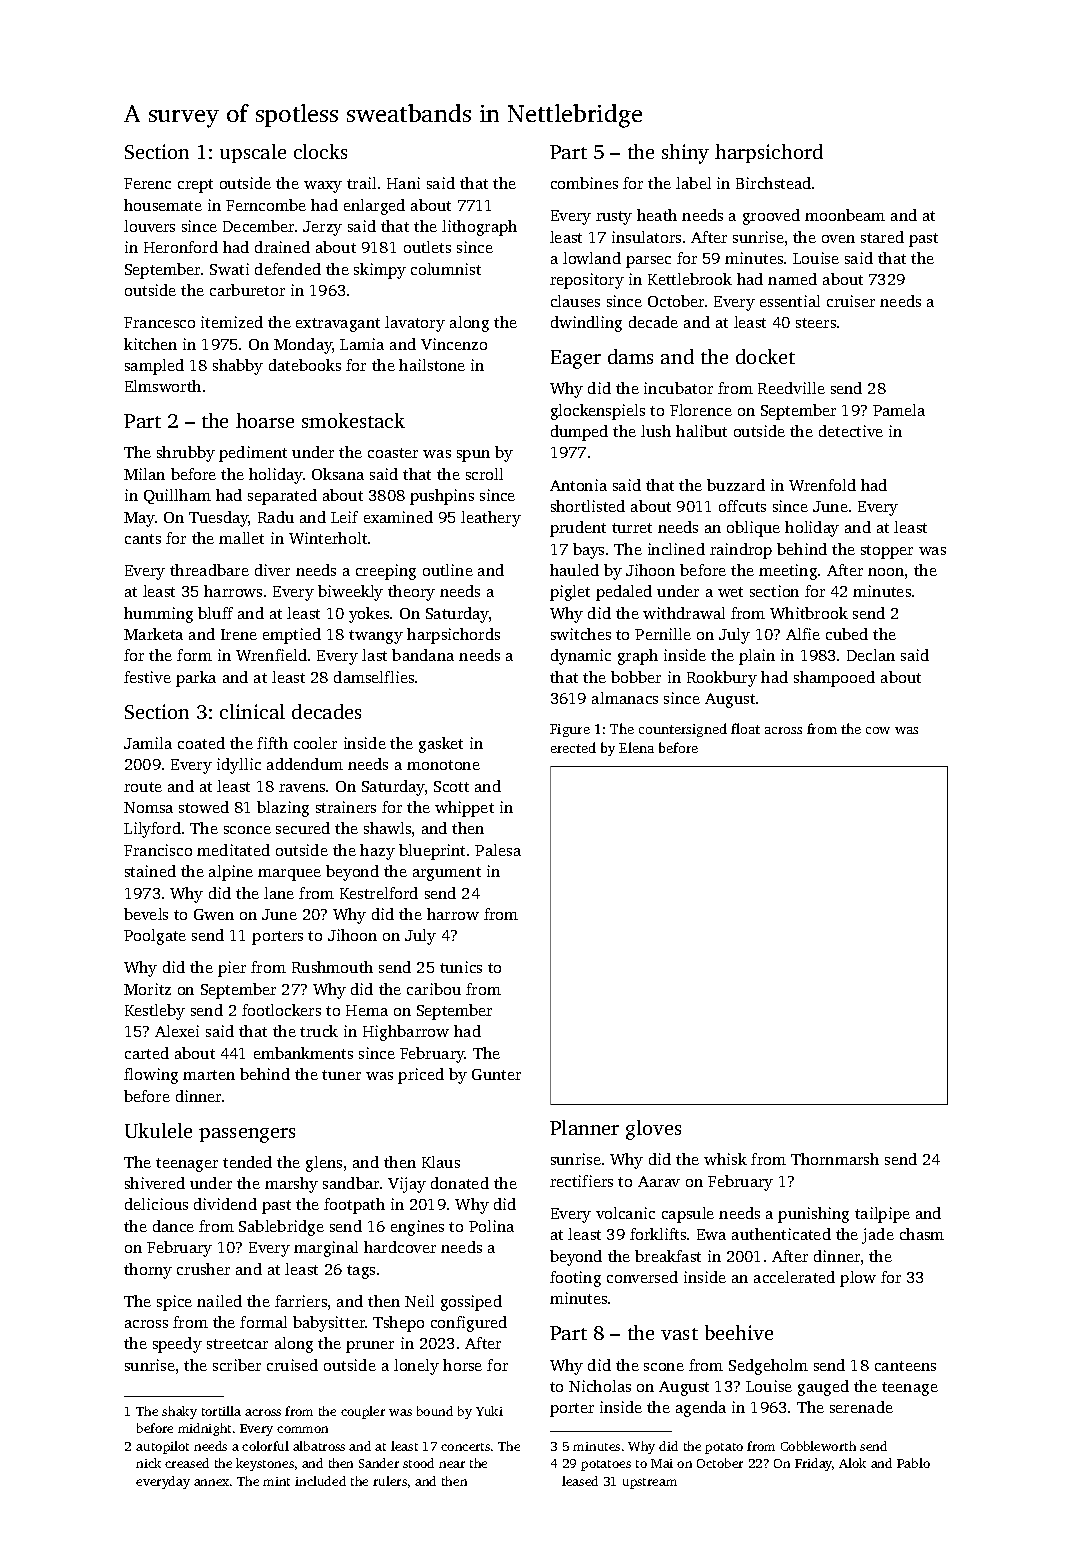 This page has height=1553, width=1072. Describe the element at coordinates (379, 1463) in the page. I see `Sander` at that location.
